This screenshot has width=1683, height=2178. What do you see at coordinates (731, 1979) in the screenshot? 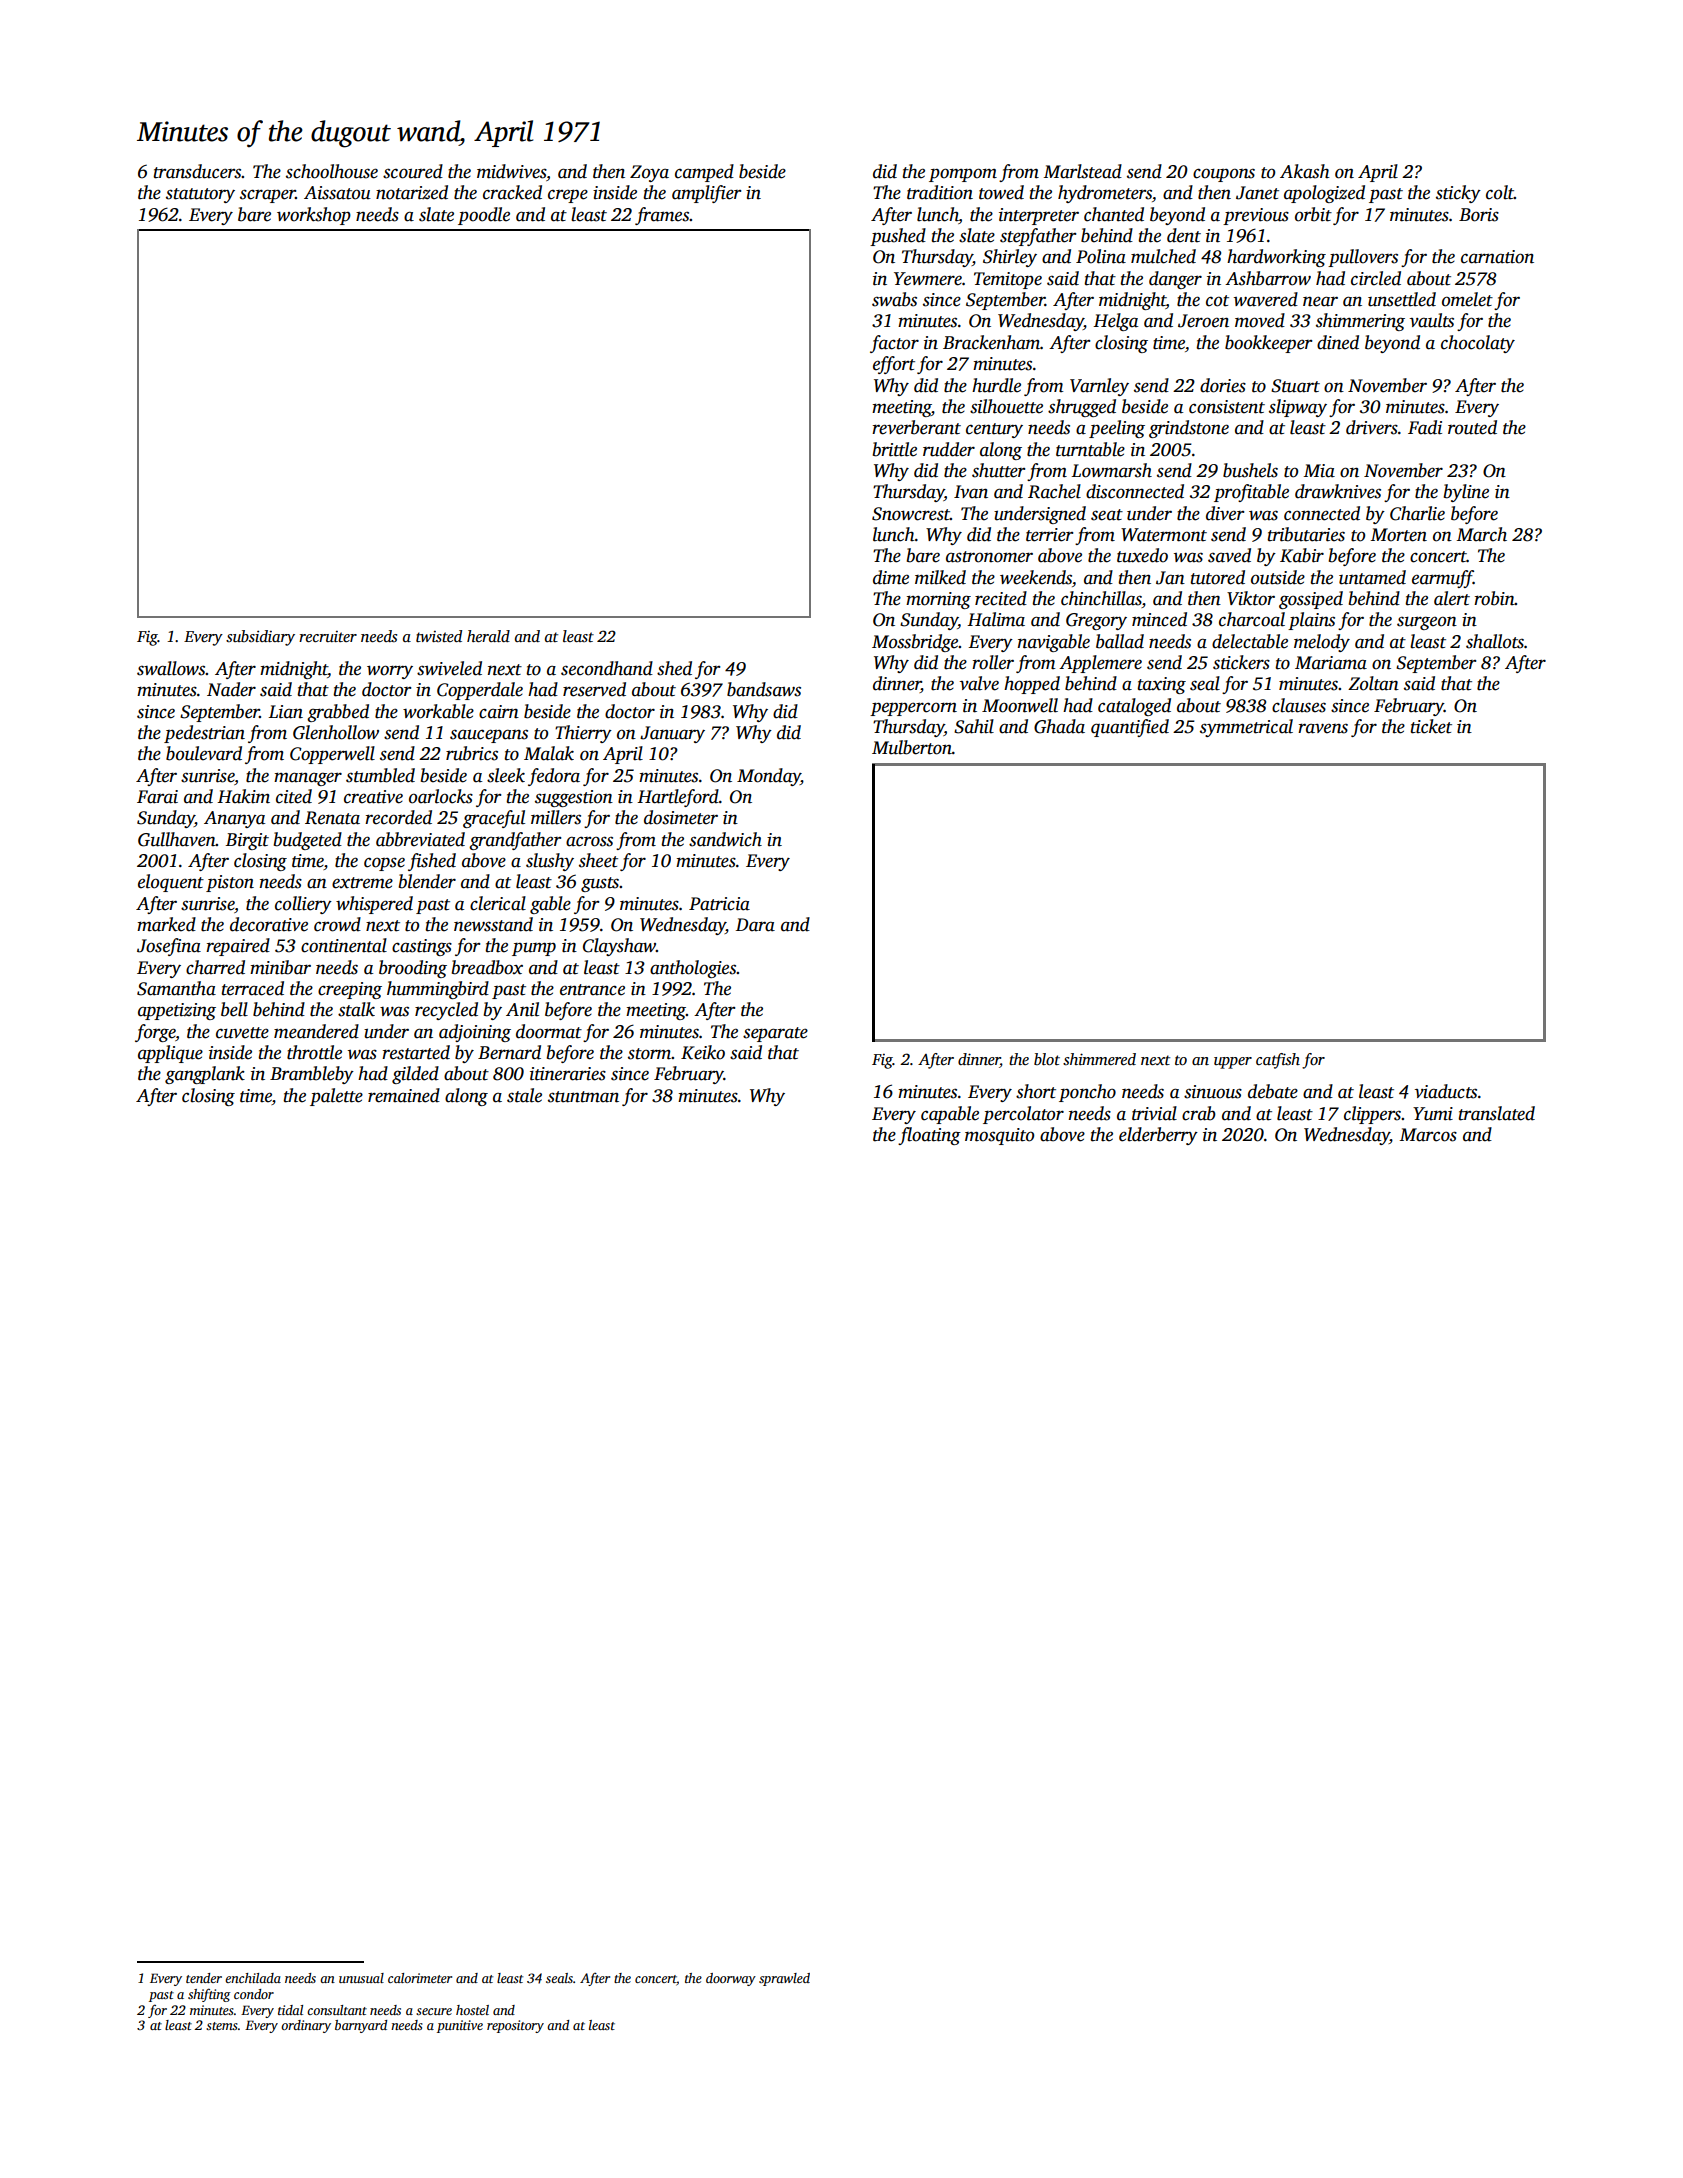
I see `doorway` at bounding box center [731, 1979].
